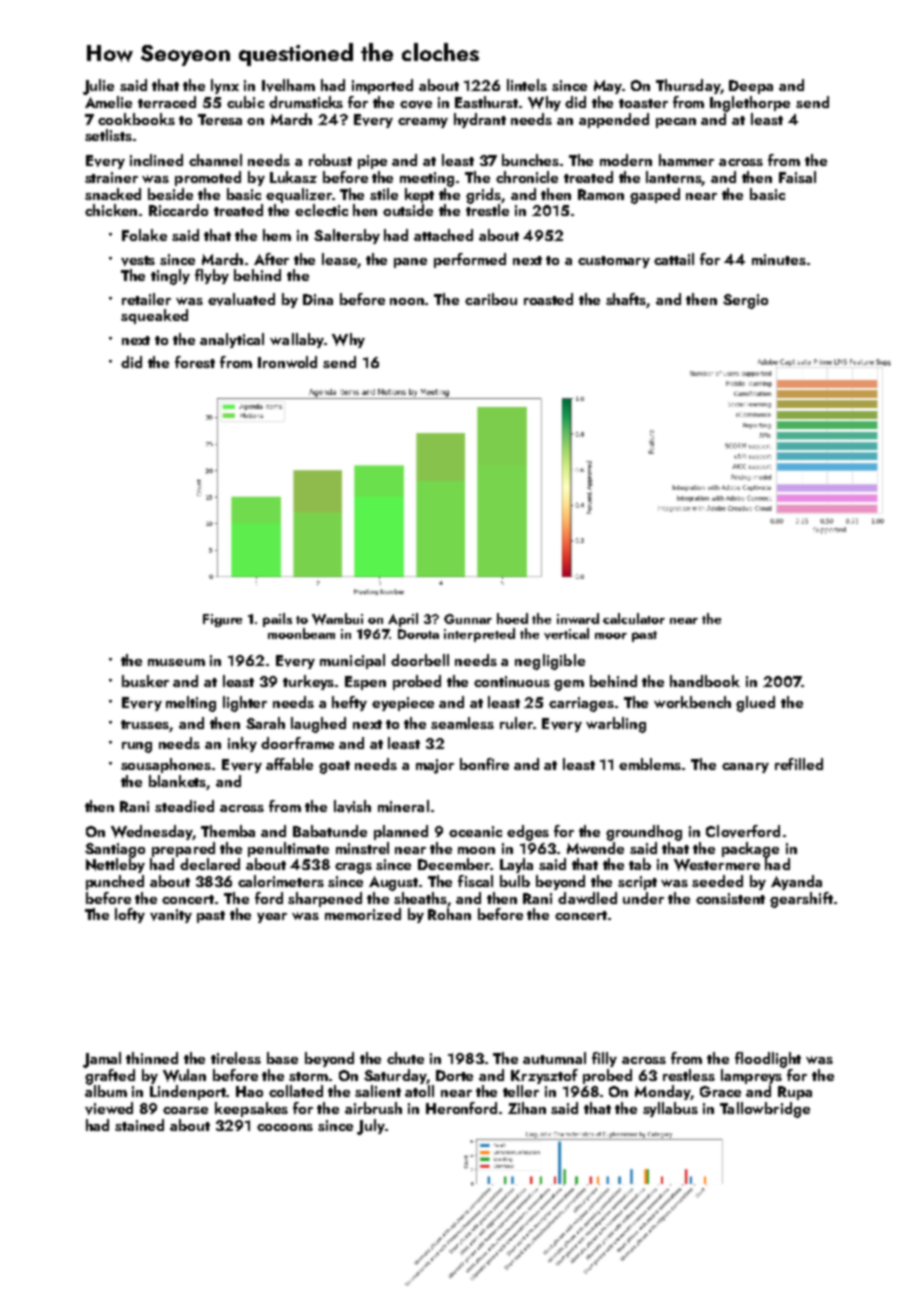 This screenshot has height=1308, width=924. I want to click on coarse, so click(185, 1110).
